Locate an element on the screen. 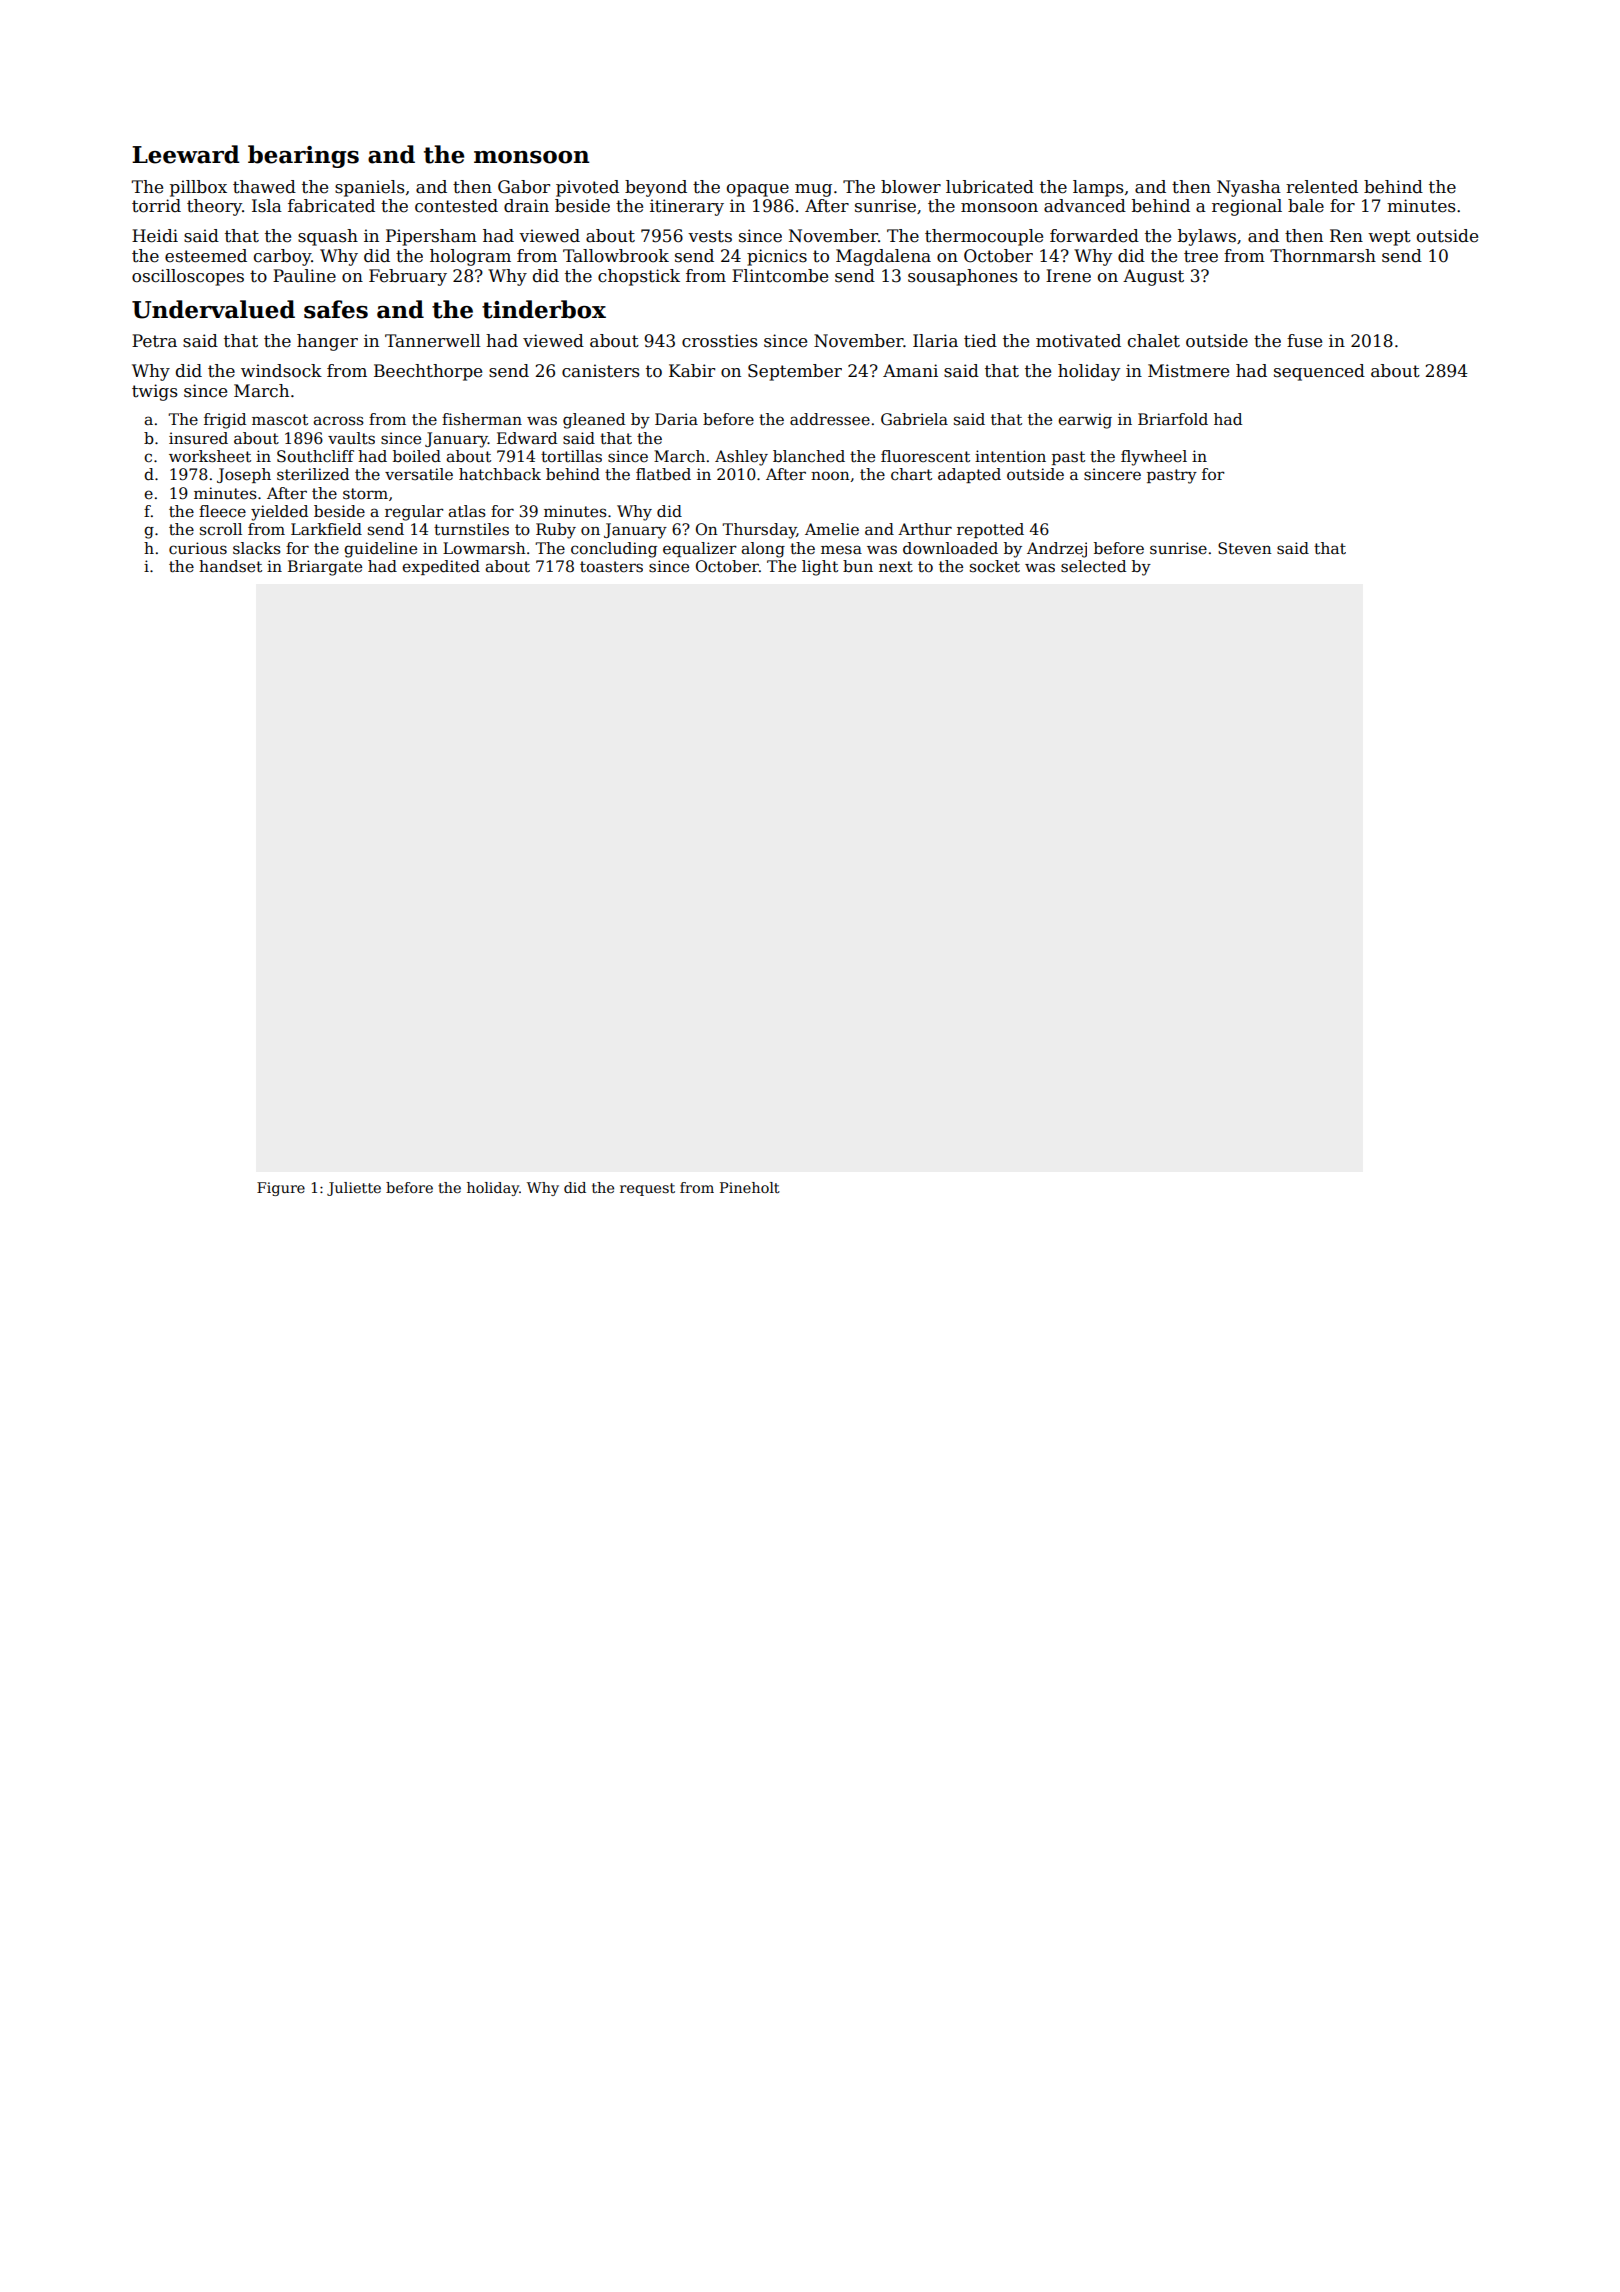 This screenshot has width=1620, height=2292. relented is located at coordinates (1322, 187).
